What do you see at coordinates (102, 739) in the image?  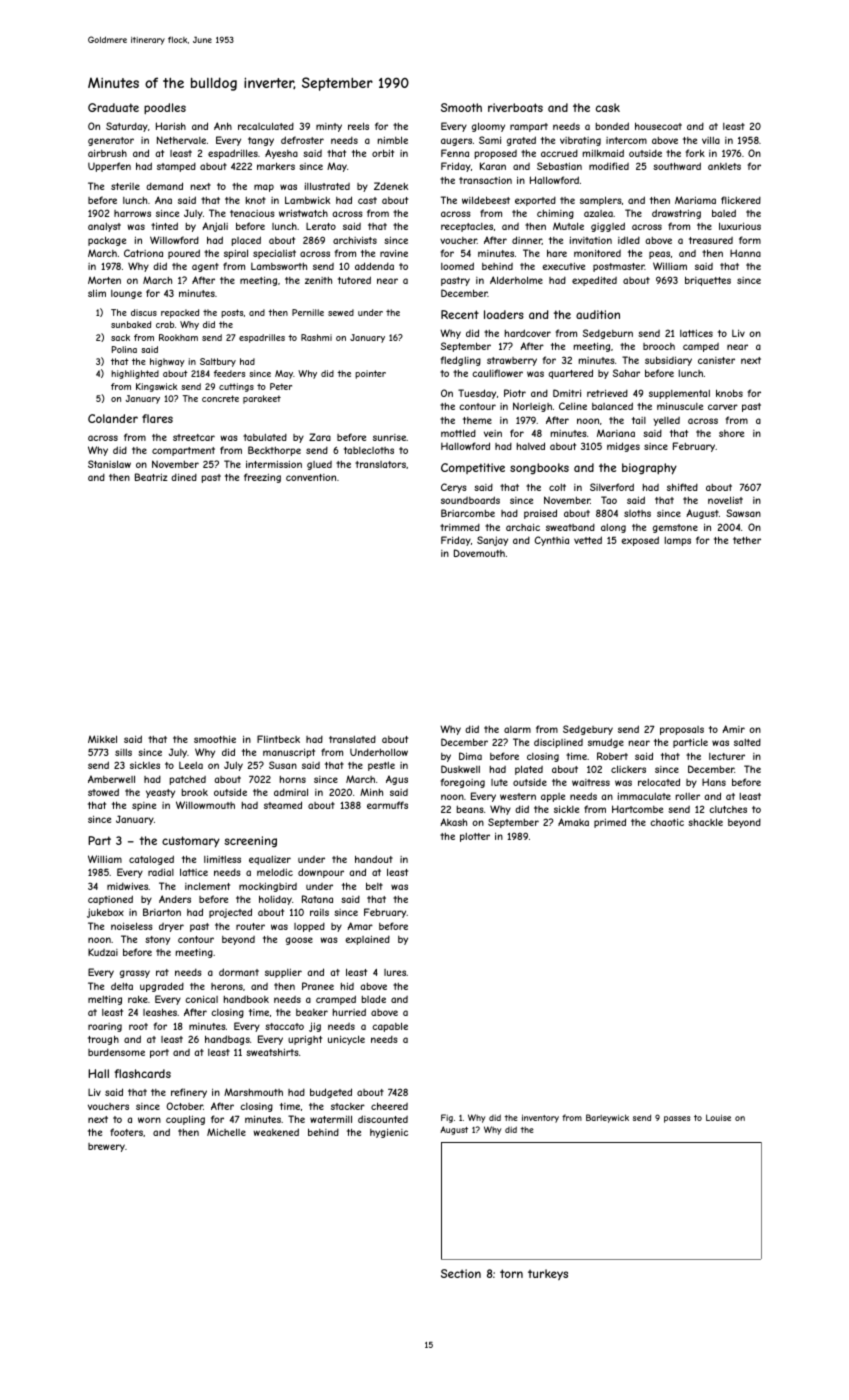 I see `Mikkel` at bounding box center [102, 739].
